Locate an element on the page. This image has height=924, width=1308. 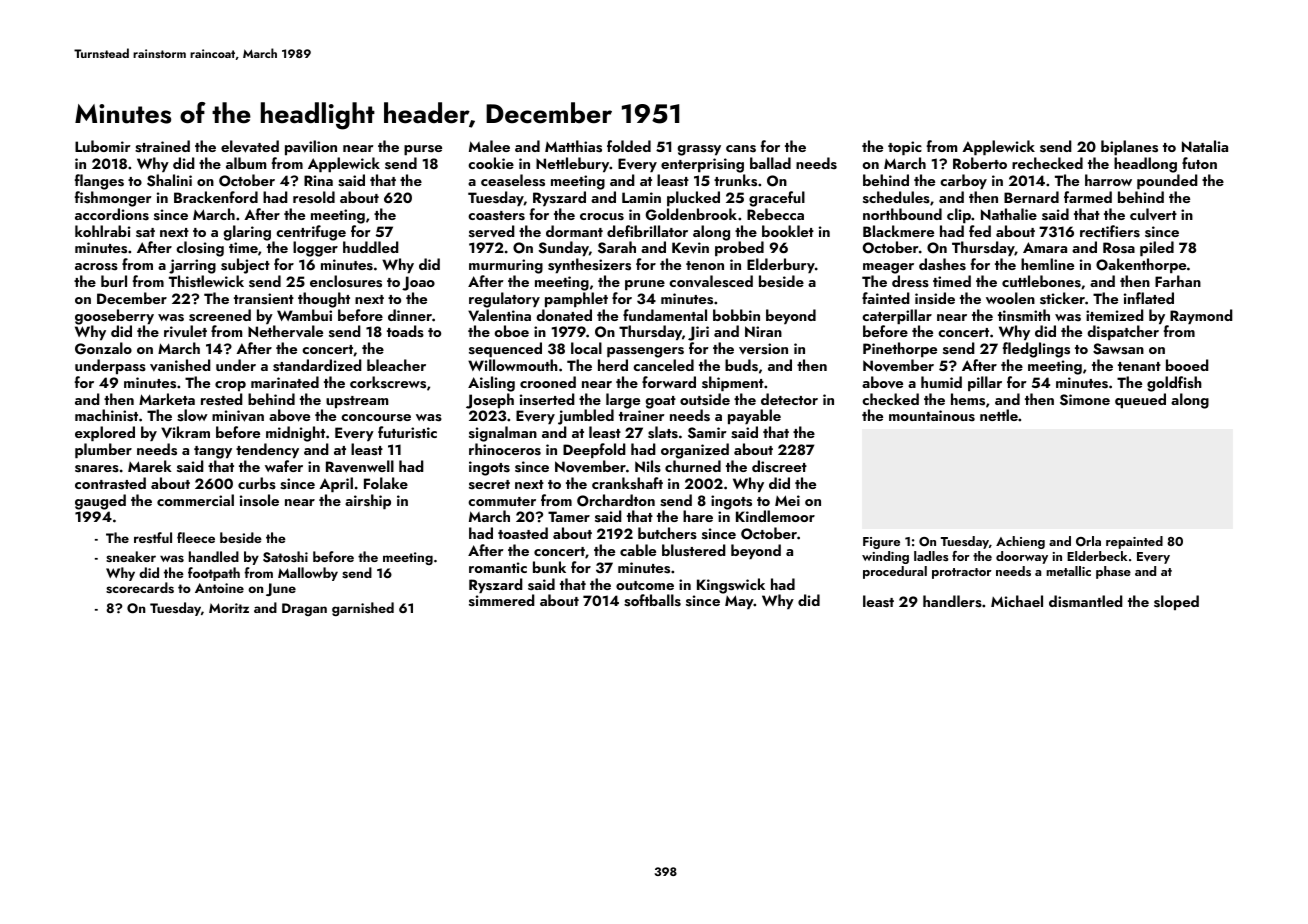
convalesced is located at coordinates (711, 281).
